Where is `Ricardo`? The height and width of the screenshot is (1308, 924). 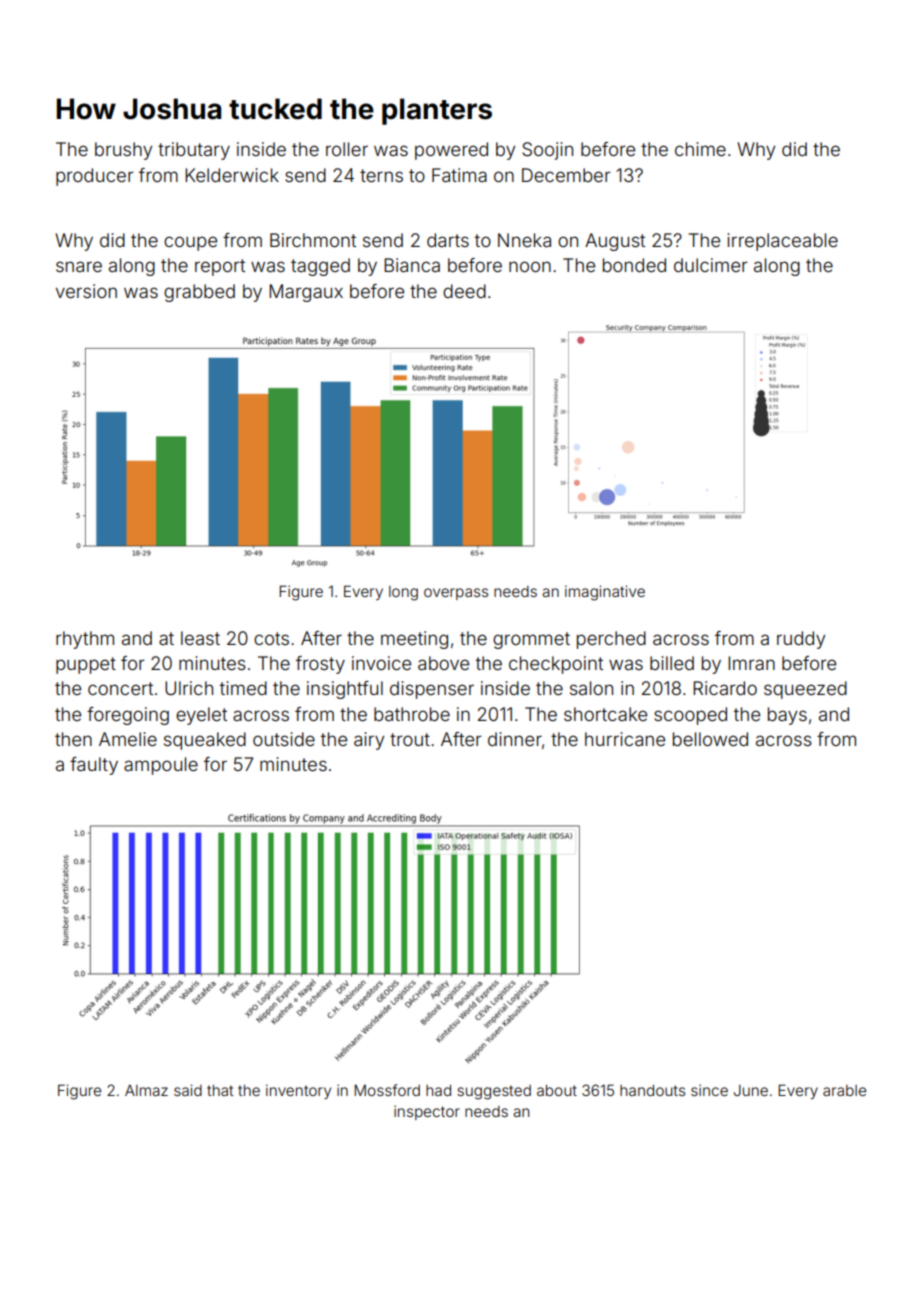 Ricardo is located at coordinates (725, 688).
